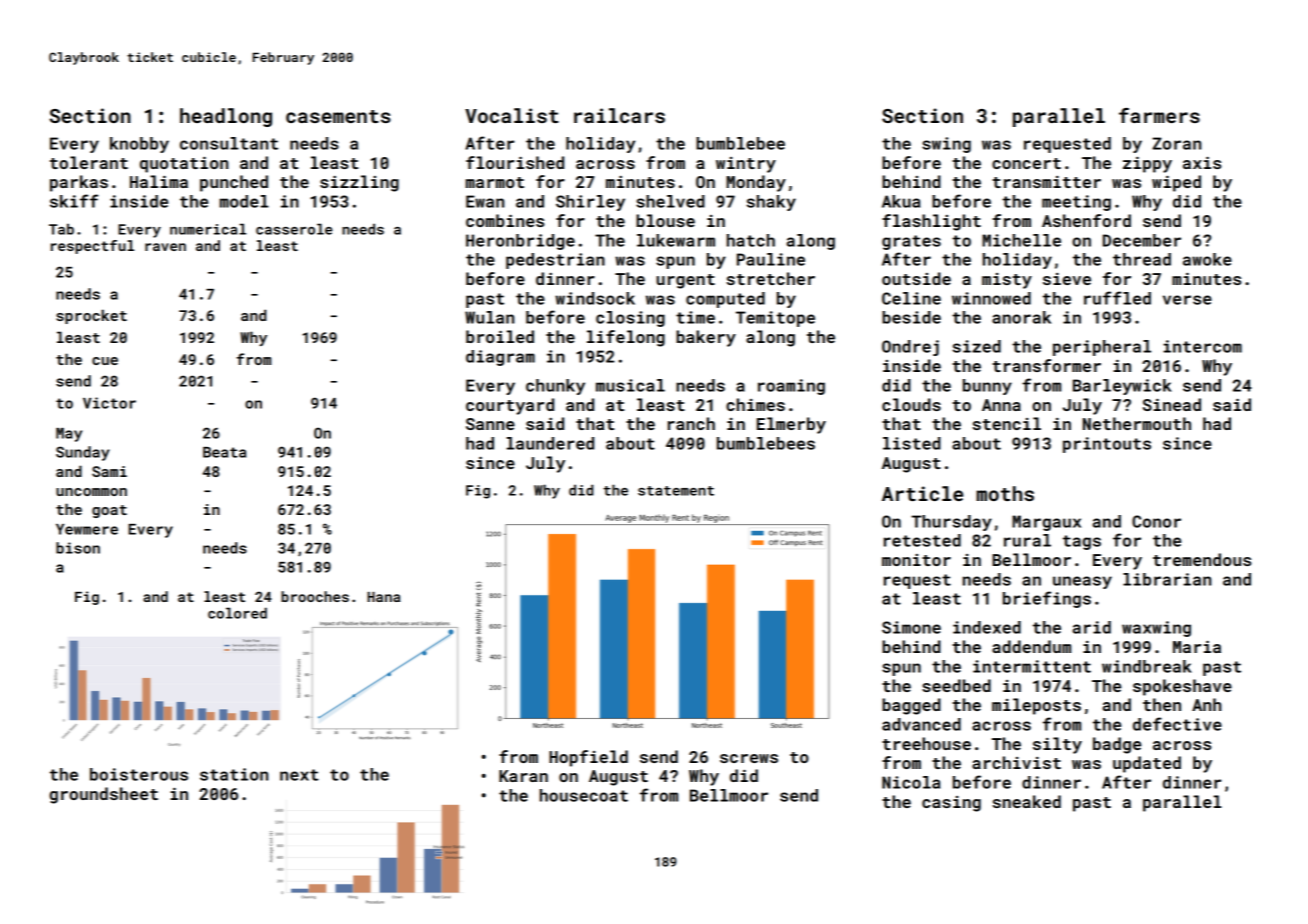  Describe the element at coordinates (299, 775) in the screenshot. I see `next` at that location.
